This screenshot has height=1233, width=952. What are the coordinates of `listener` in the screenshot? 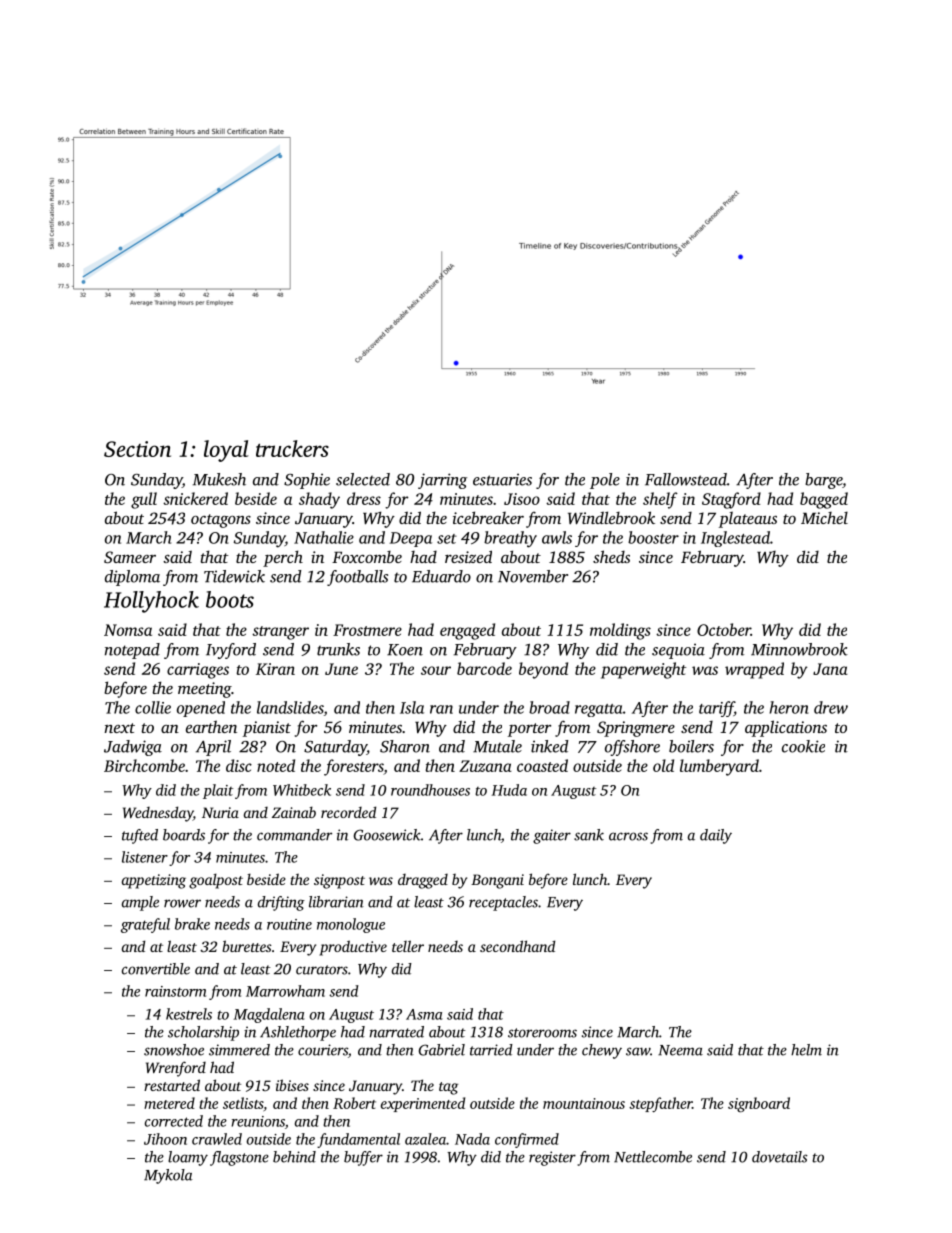 It's located at (145, 857).
